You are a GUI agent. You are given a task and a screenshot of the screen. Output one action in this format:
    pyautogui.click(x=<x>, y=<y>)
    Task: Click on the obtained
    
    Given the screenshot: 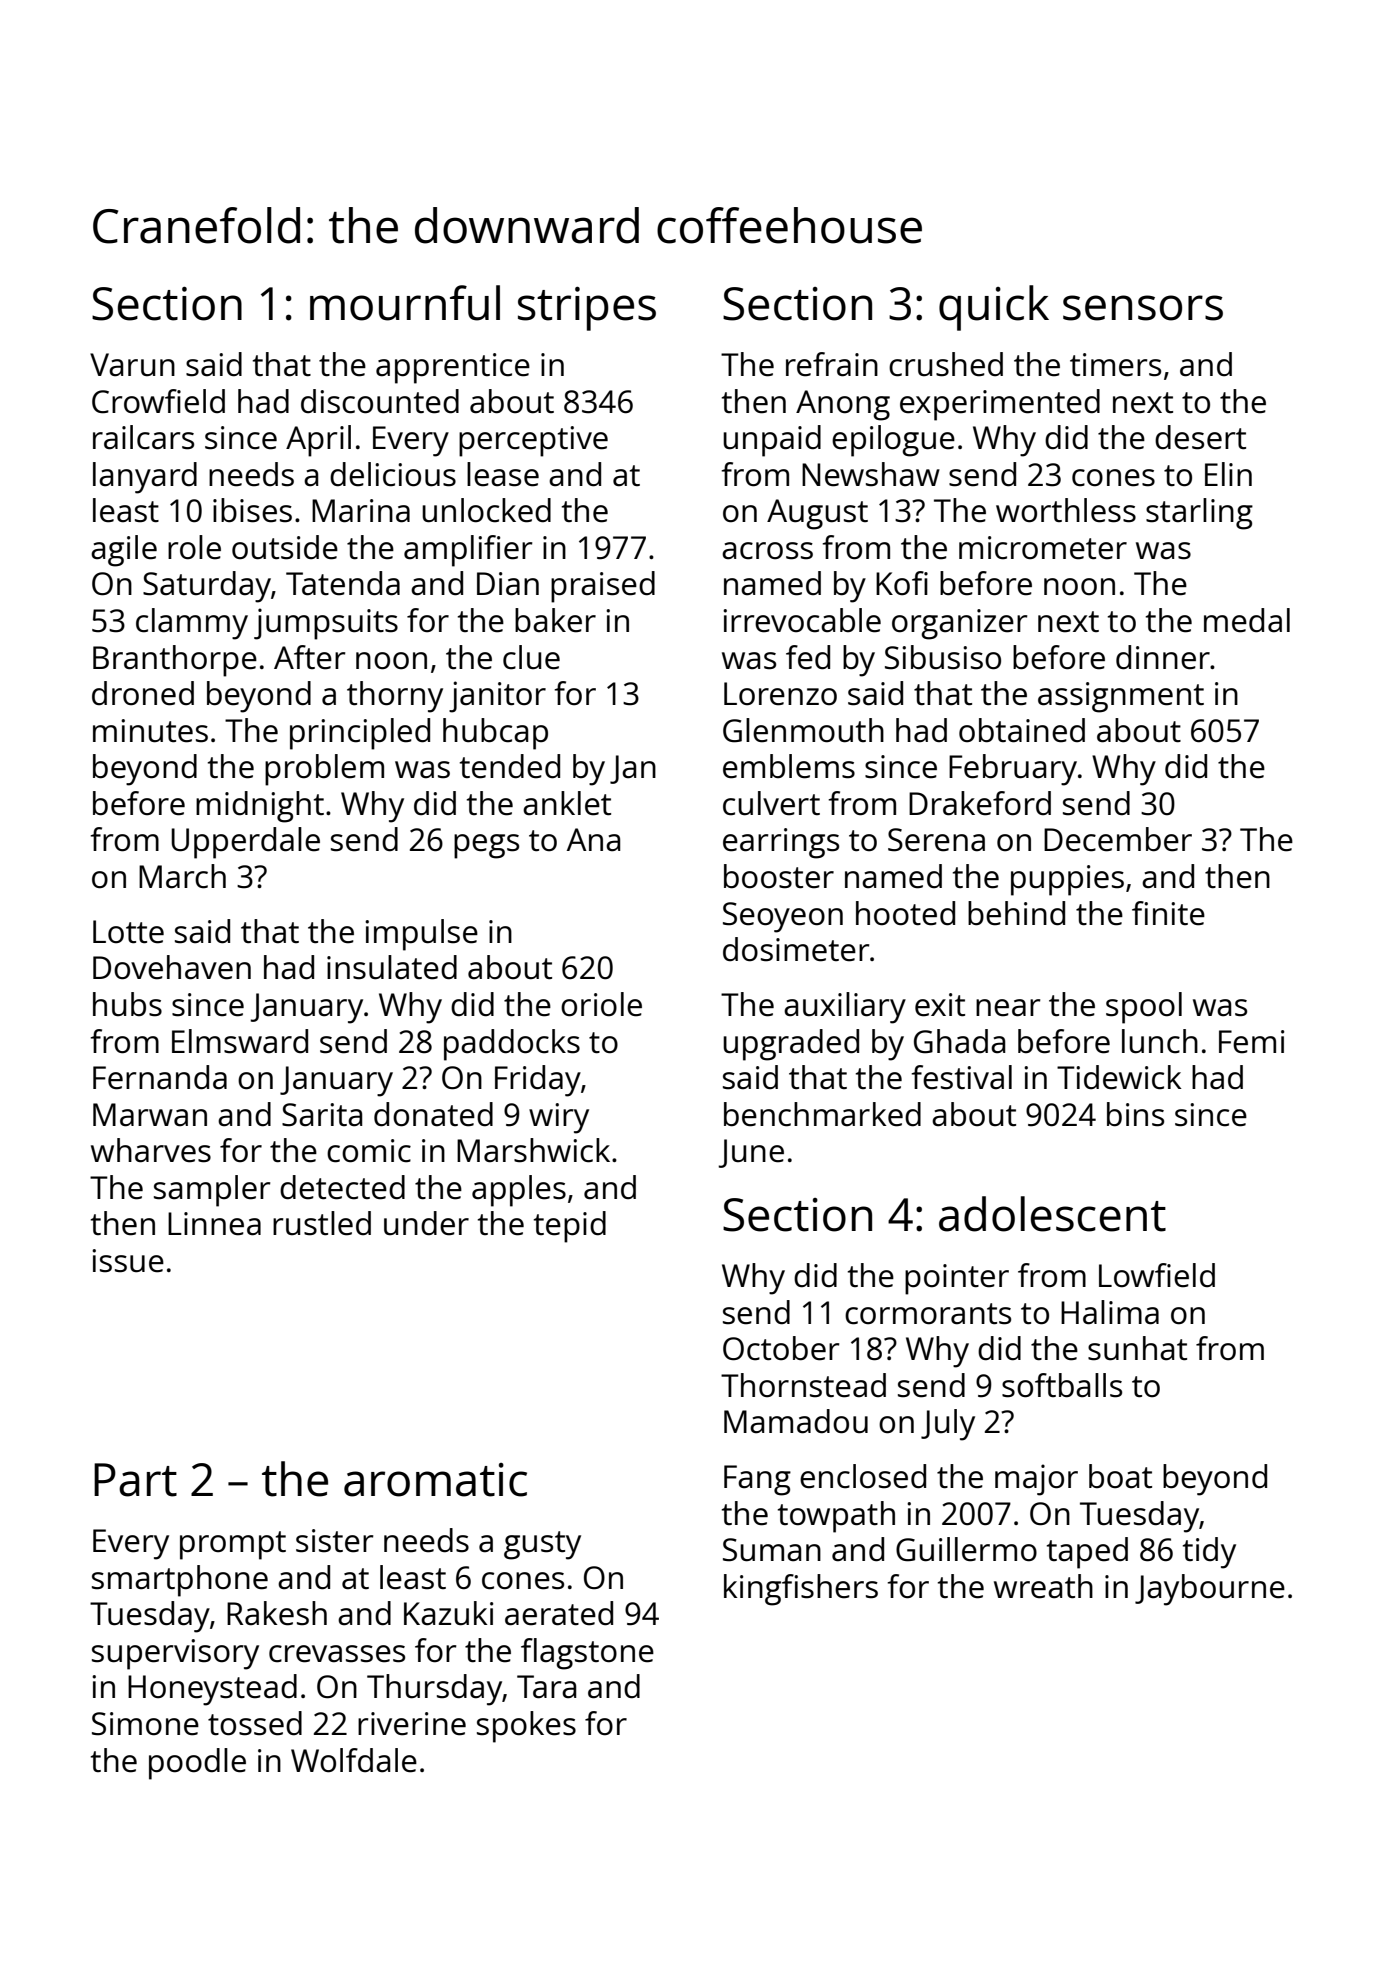 What is the action you would take?
    pyautogui.click(x=1022, y=730)
